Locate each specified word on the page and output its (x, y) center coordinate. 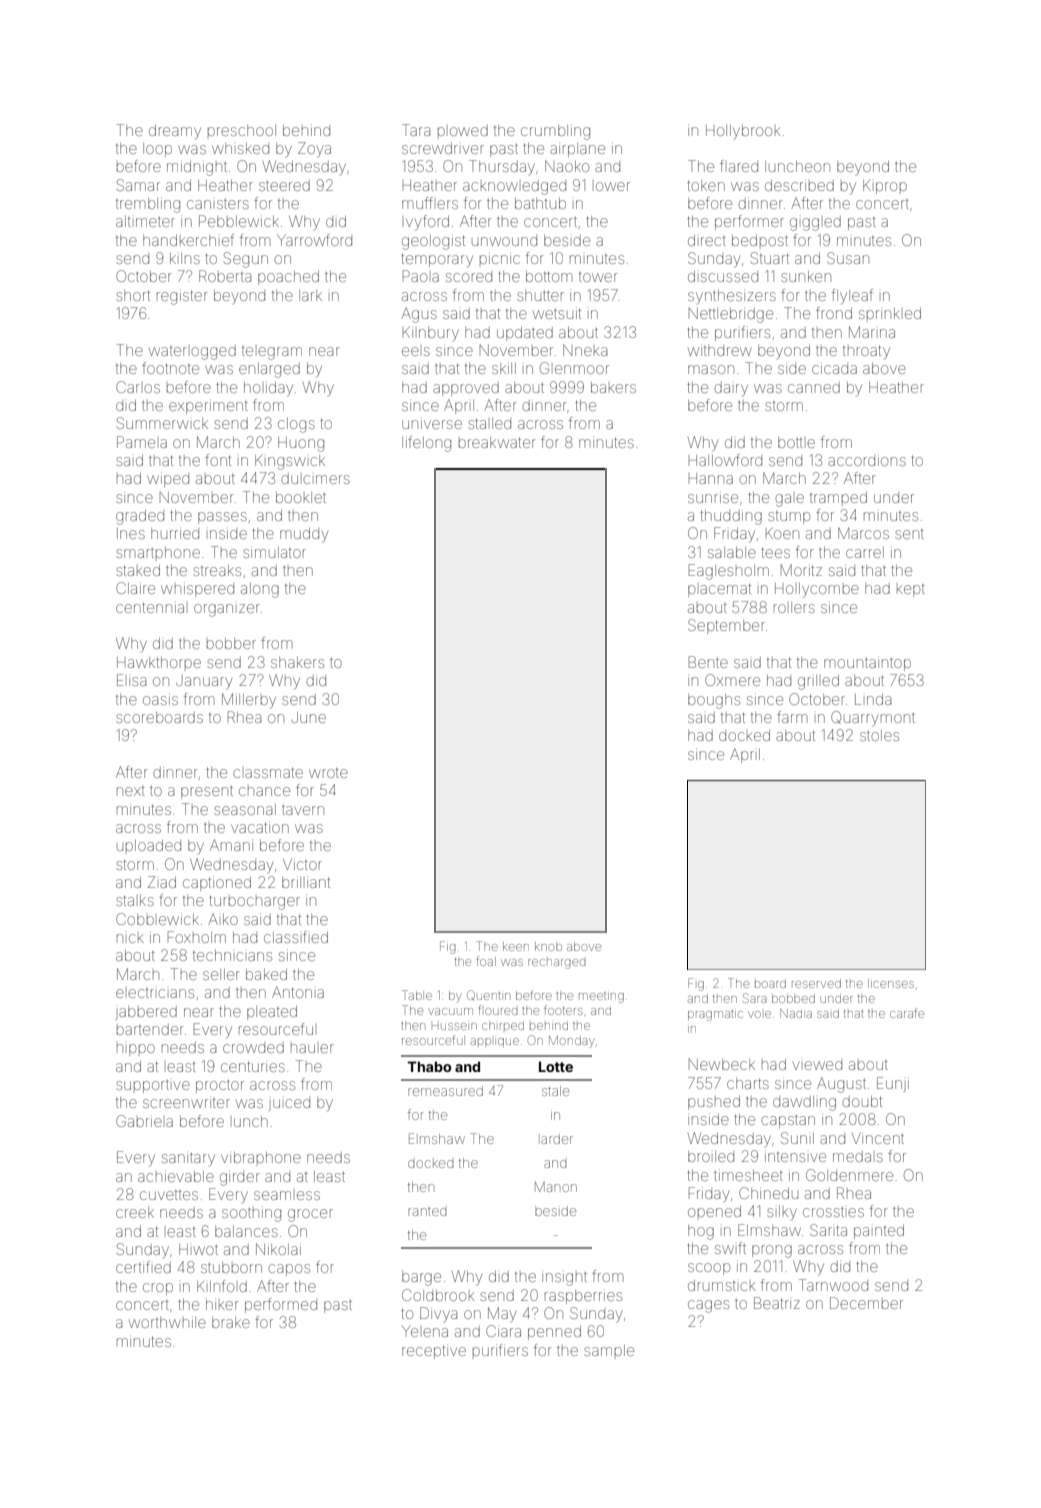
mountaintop (867, 664)
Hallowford (725, 460)
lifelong (426, 444)
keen (516, 946)
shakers (297, 662)
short (133, 295)
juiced (289, 1105)
